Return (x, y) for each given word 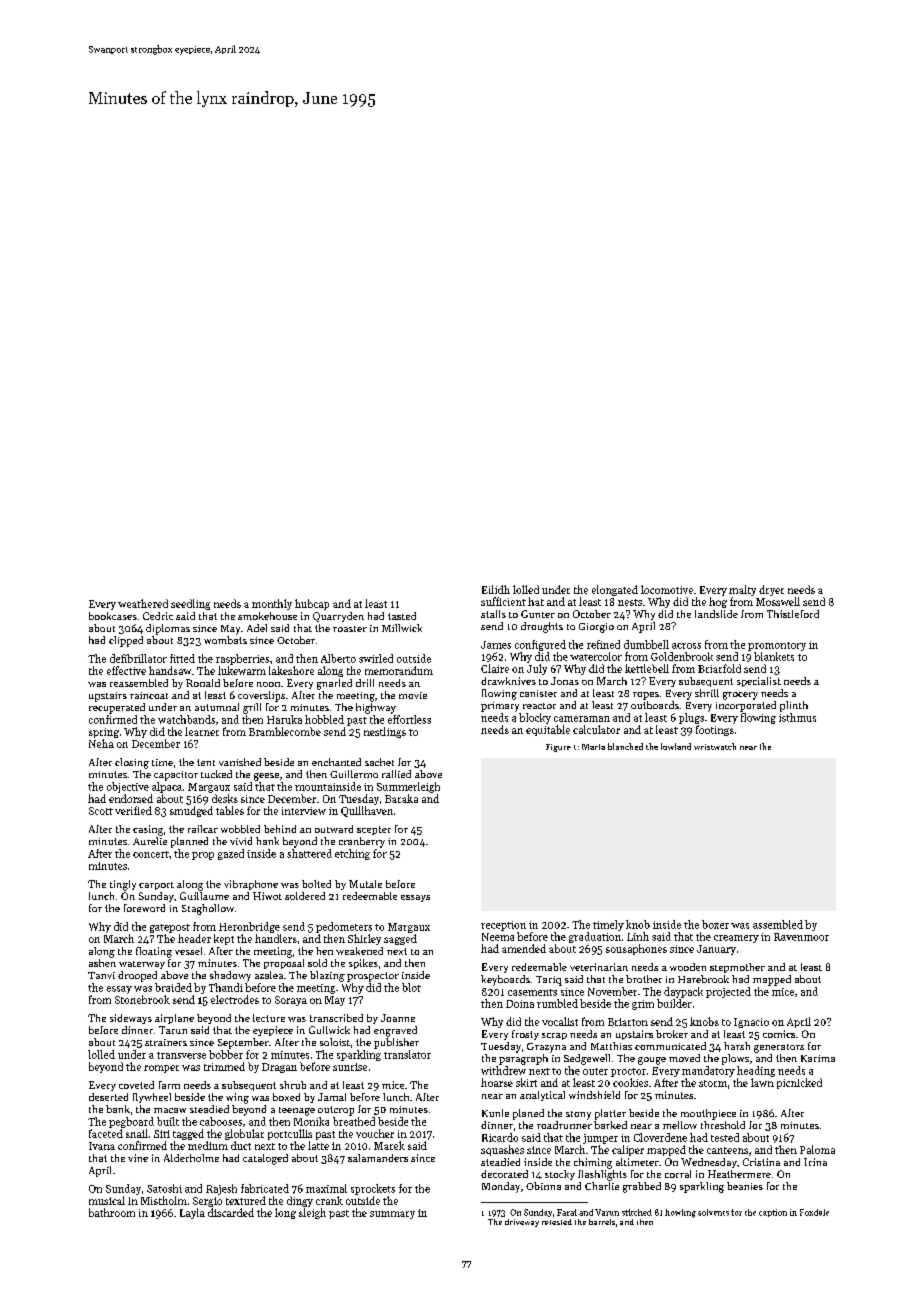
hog (718, 602)
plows (735, 1059)
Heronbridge (249, 927)
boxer (715, 924)
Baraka (401, 798)
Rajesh (221, 1189)
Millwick (402, 628)
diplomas (168, 629)
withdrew (503, 1070)
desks (225, 798)
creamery (736, 939)
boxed (286, 1097)
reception (503, 926)
